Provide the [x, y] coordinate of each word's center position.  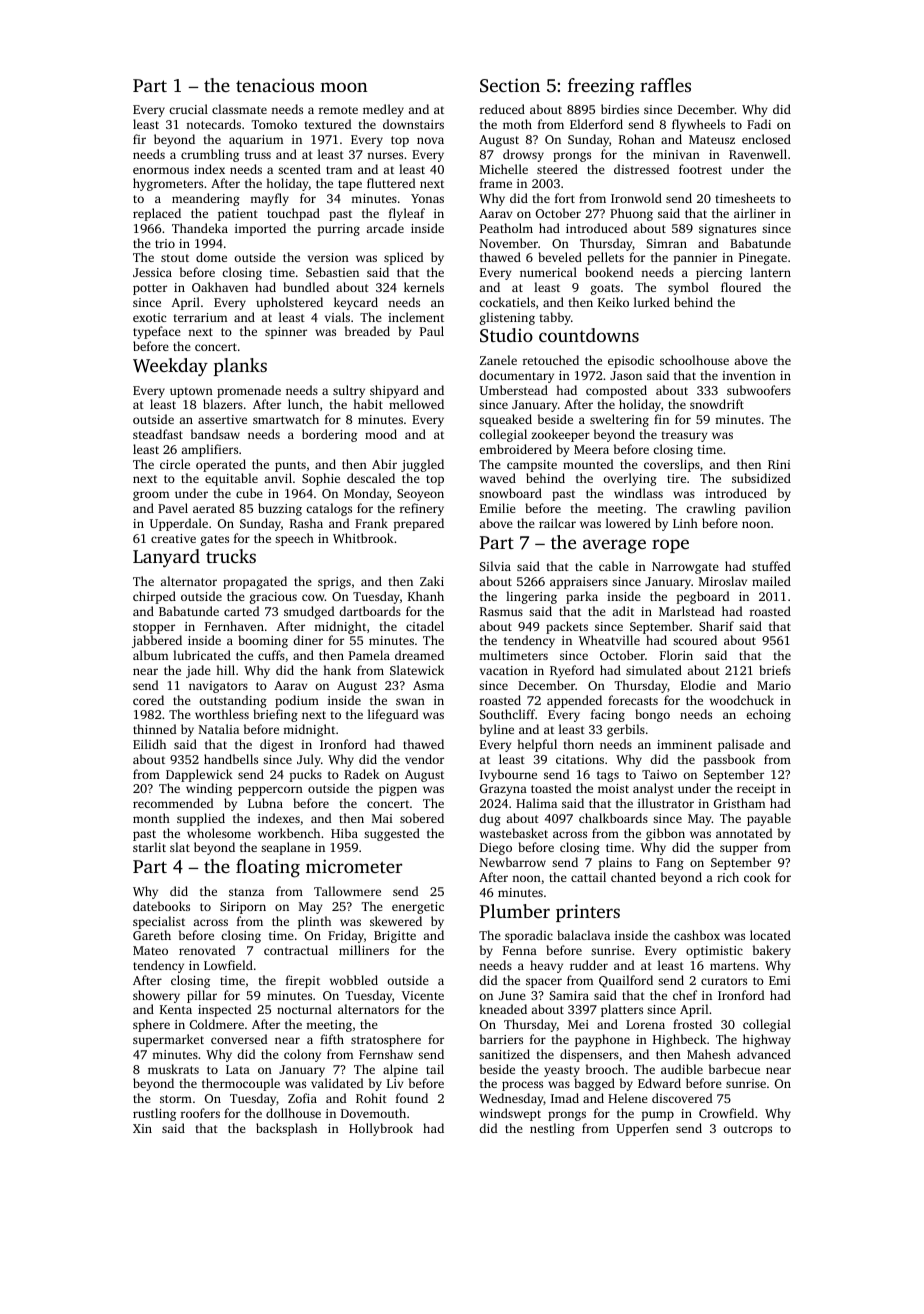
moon [344, 87]
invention [749, 375]
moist [613, 788]
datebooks [161, 906]
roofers [200, 1113]
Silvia [495, 566]
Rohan [637, 139]
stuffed [771, 566]
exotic [149, 317]
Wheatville [609, 640]
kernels [424, 287]
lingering [531, 597]
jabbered [157, 641]
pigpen [398, 790]
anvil [278, 478]
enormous [161, 170]
